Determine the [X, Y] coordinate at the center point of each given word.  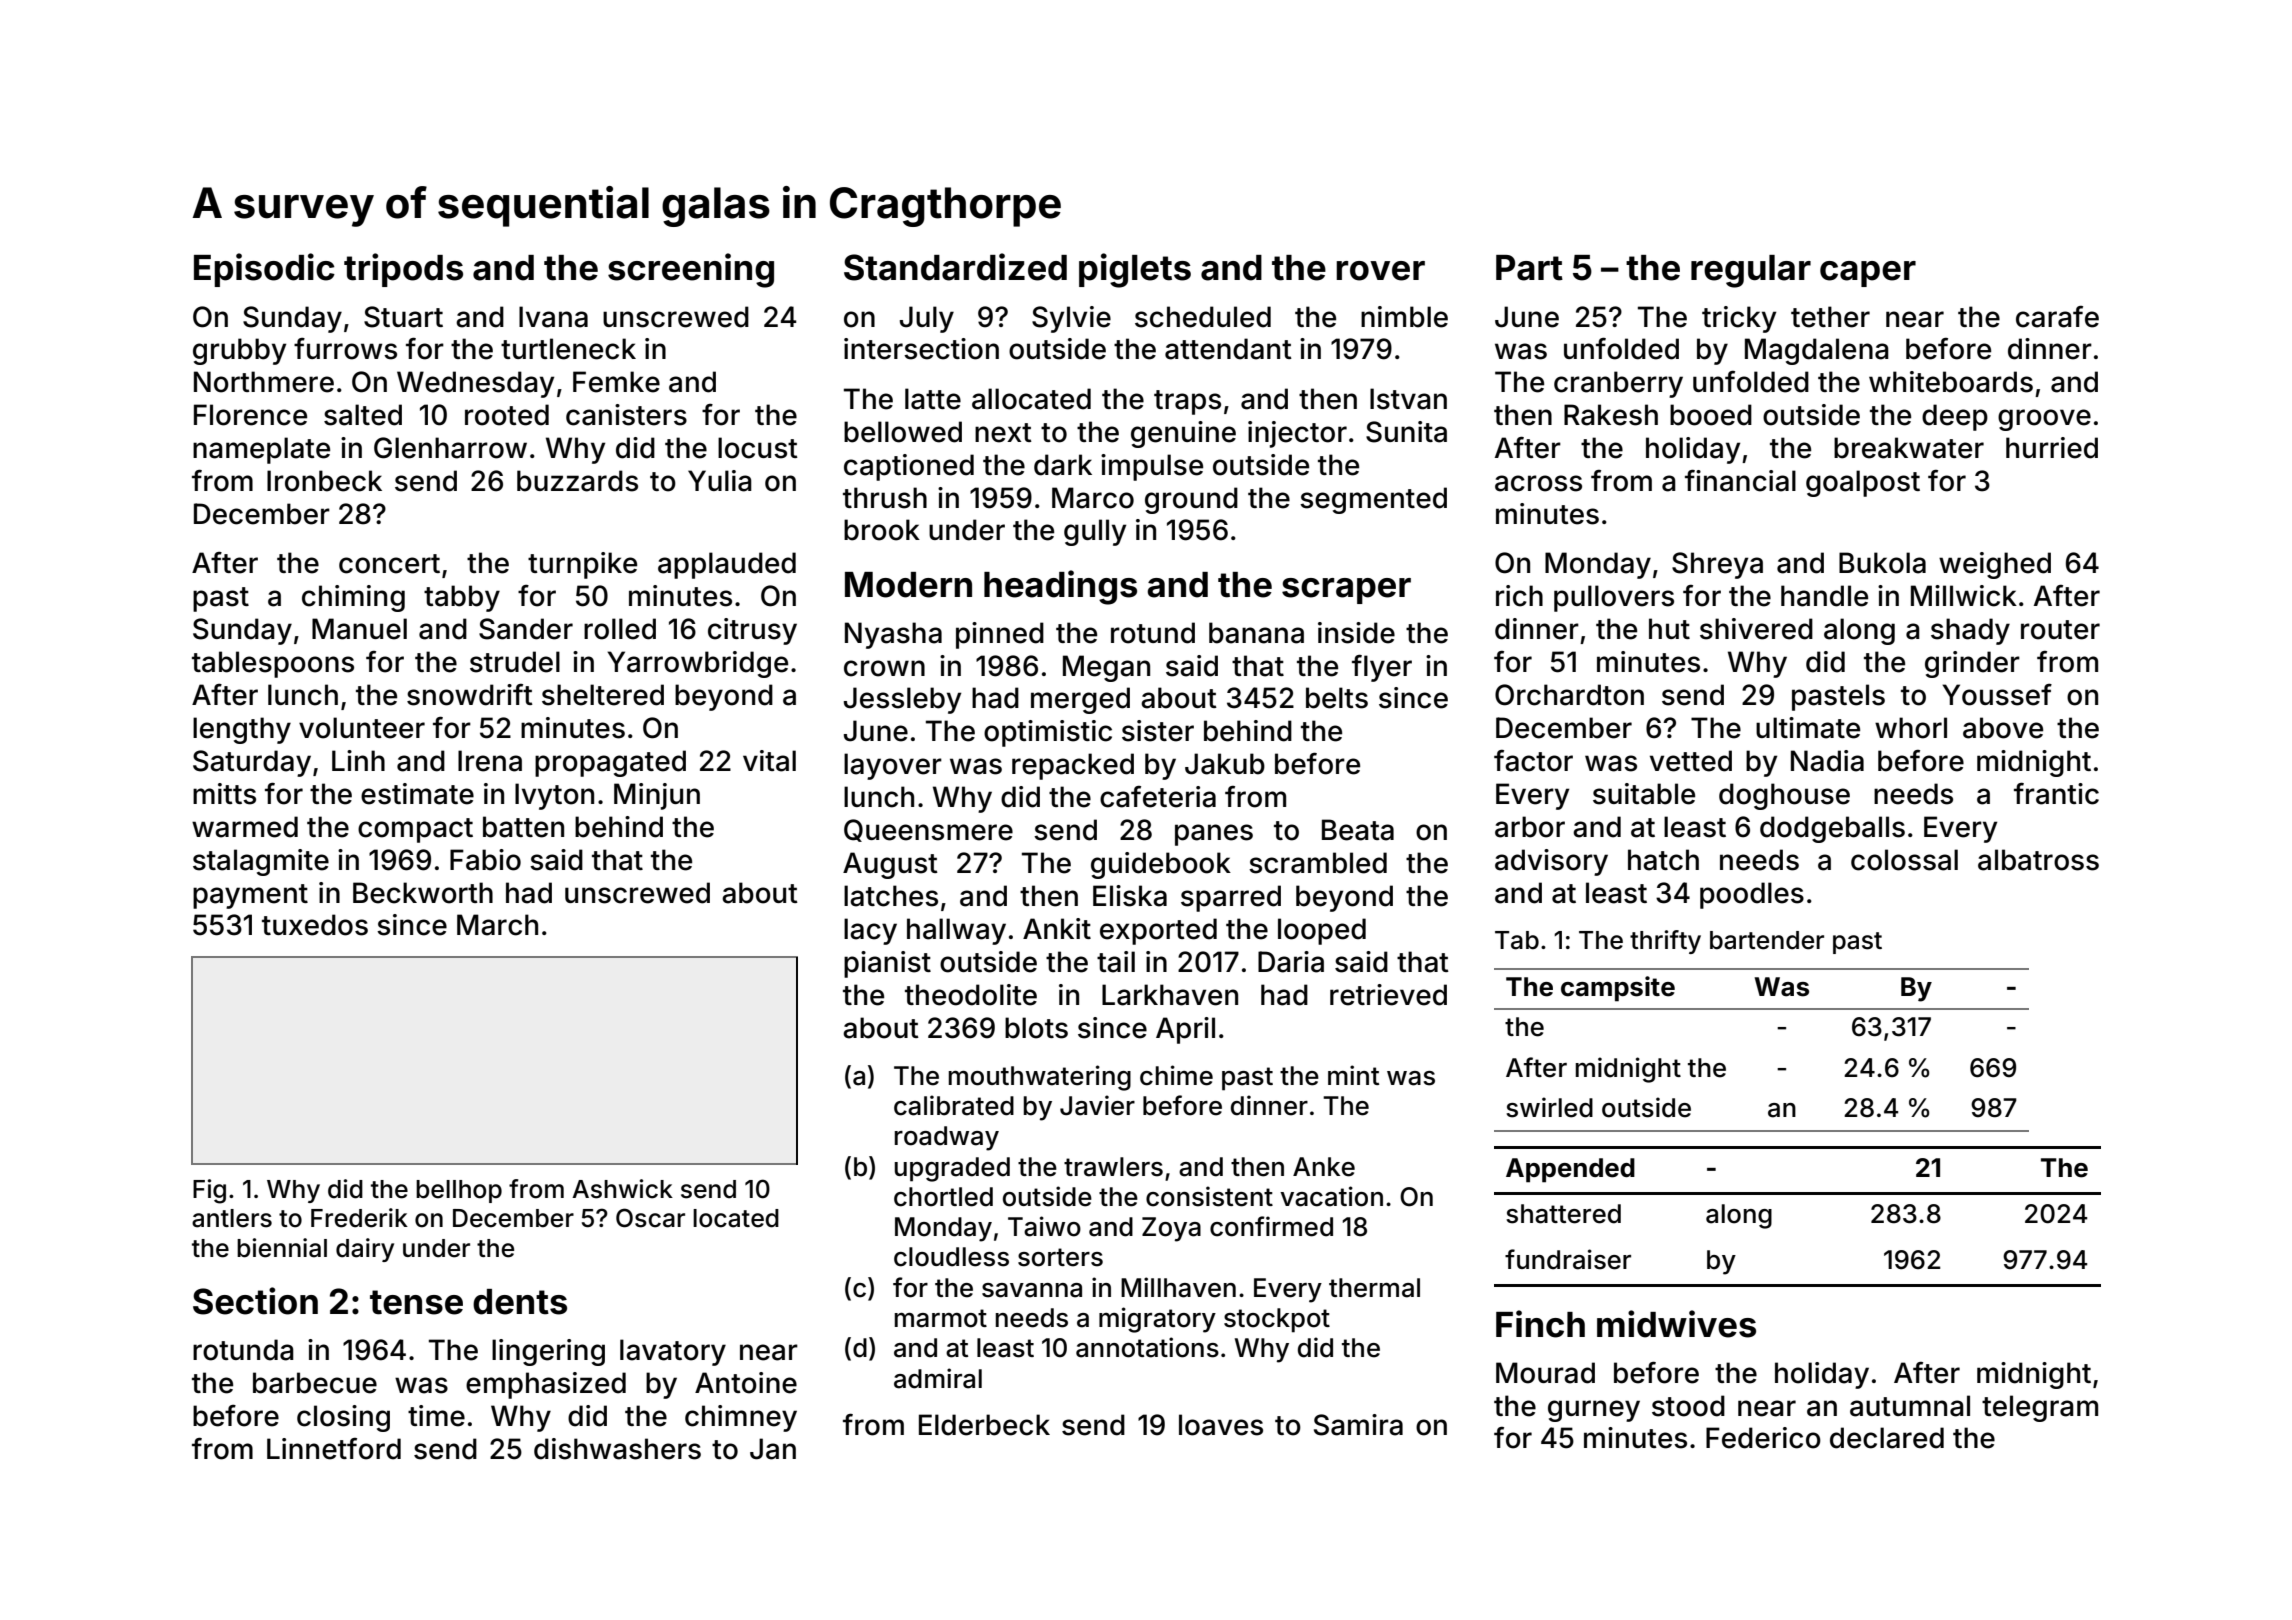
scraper [1346, 591]
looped [1322, 931]
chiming [353, 598]
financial [1740, 480]
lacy [870, 931]
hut [1669, 628]
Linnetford [334, 1449]
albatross [2038, 860]
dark [1063, 465]
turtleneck [568, 349]
